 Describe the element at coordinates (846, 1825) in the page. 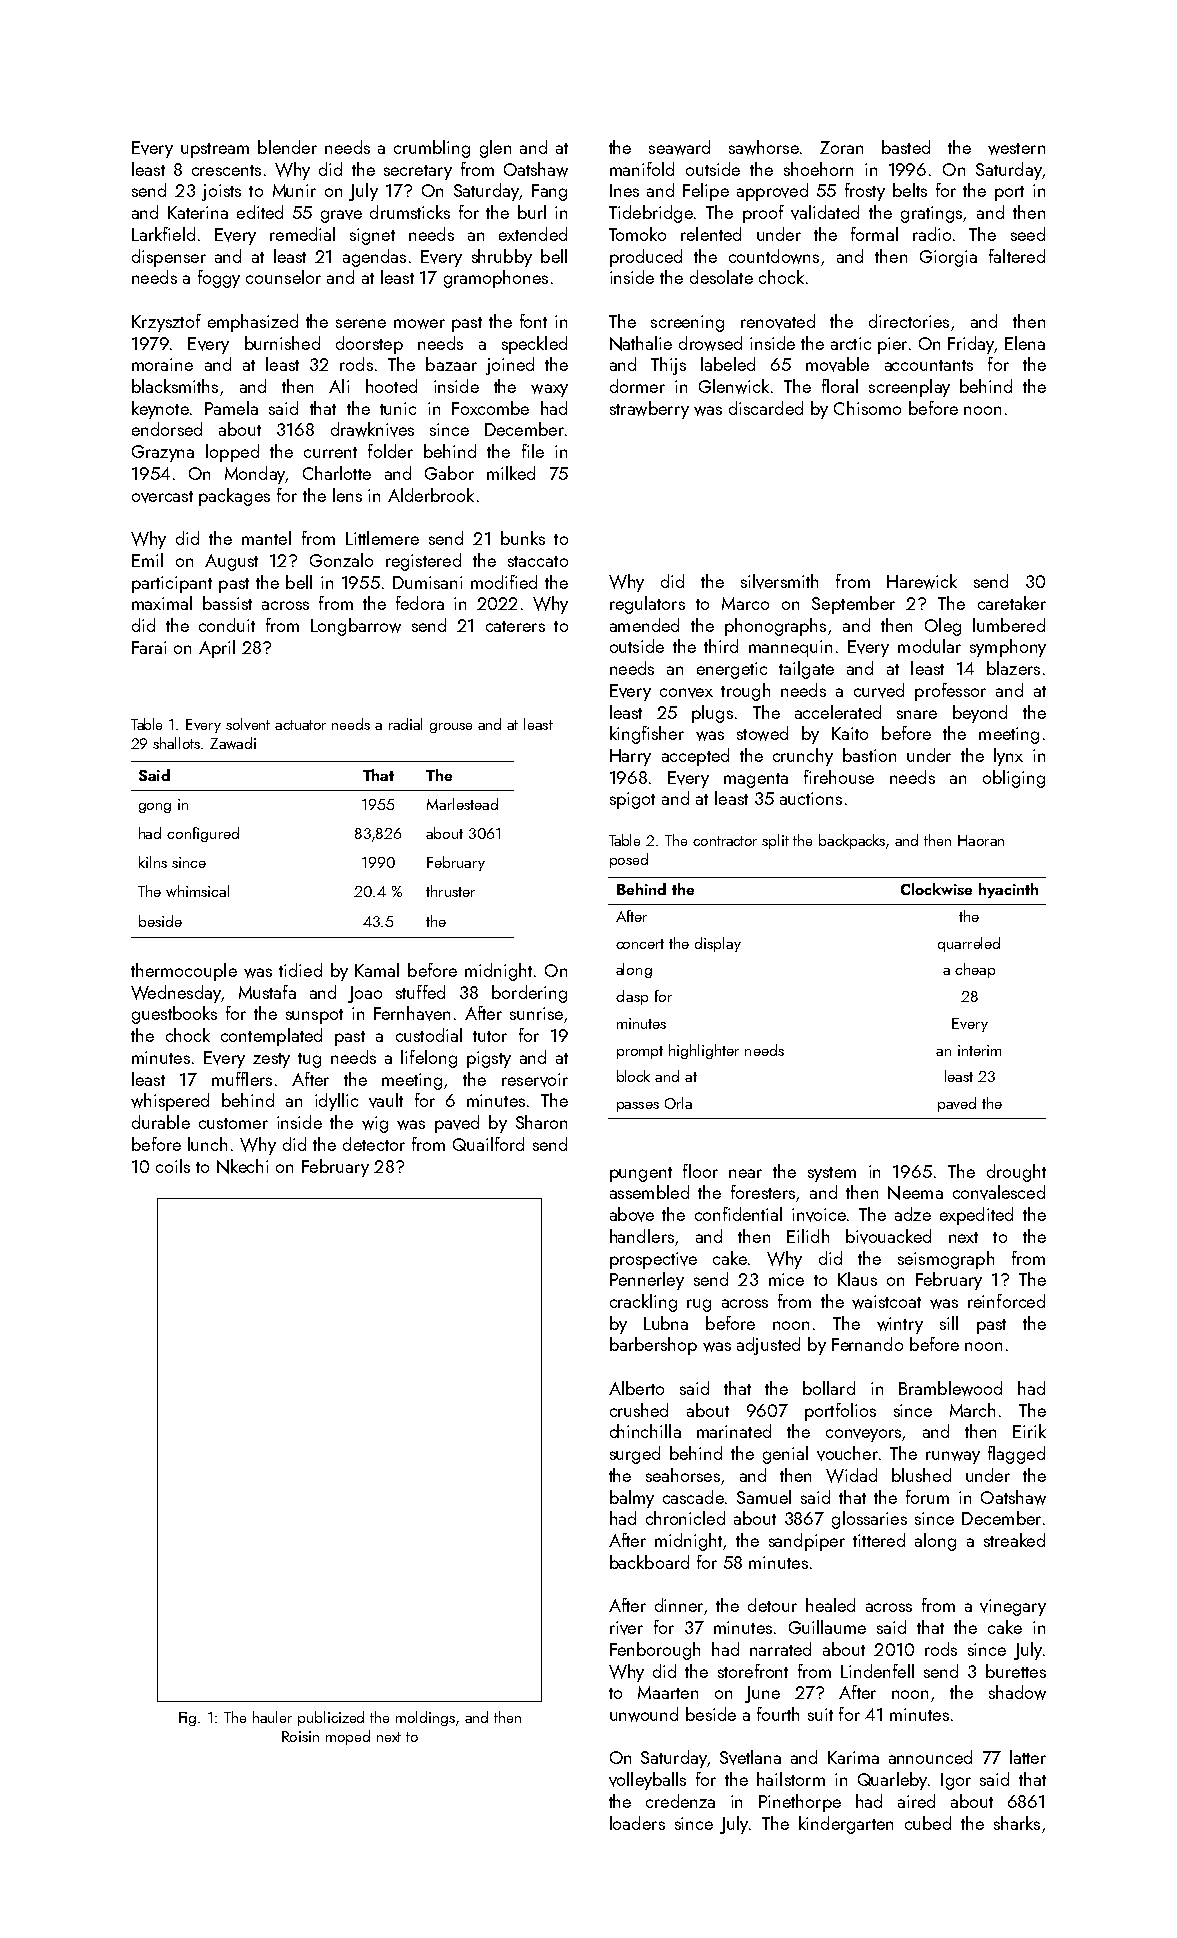

I see `kindergarten` at that location.
